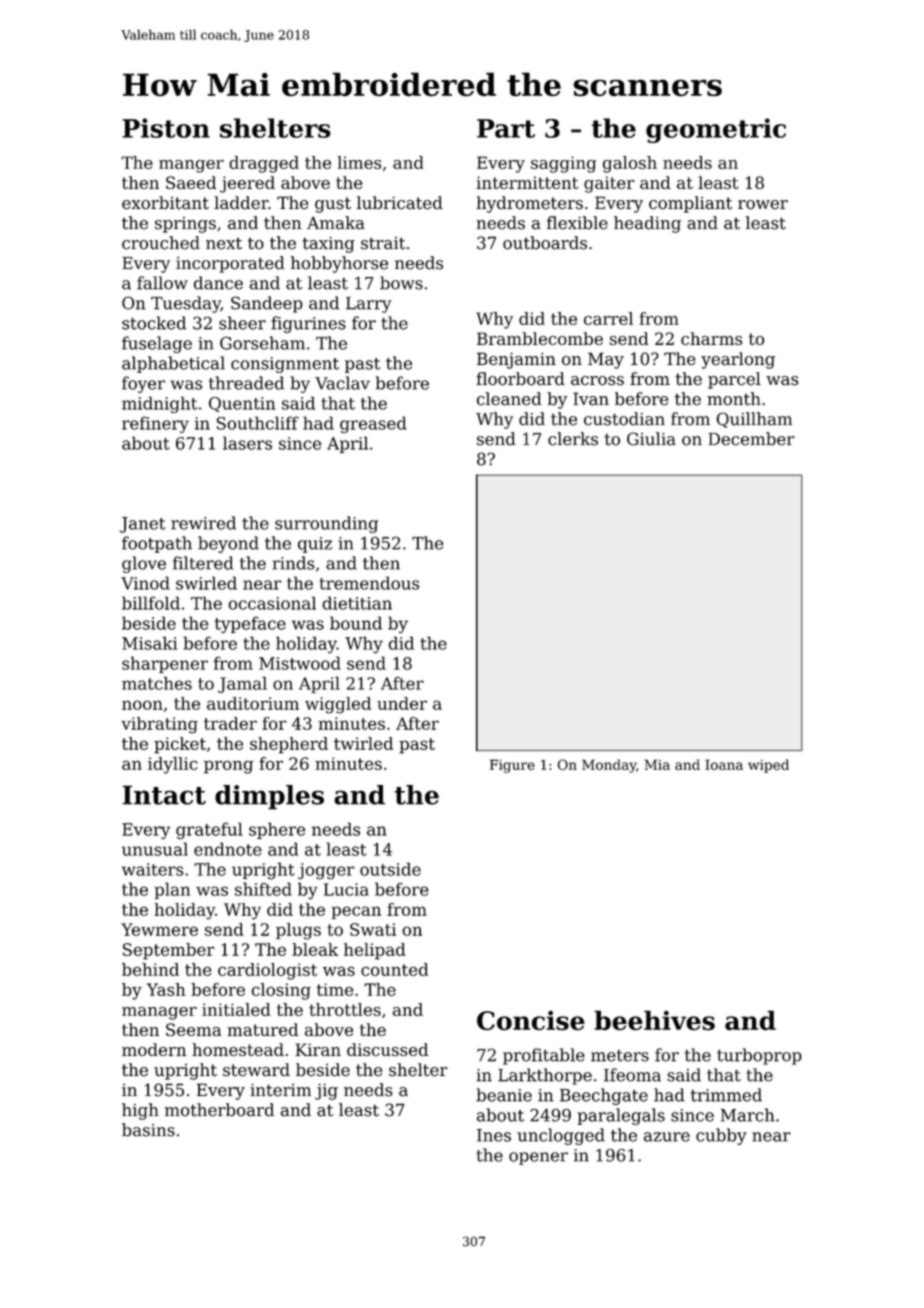 This screenshot has height=1308, width=924. What do you see at coordinates (768, 766) in the screenshot?
I see `wiped` at bounding box center [768, 766].
